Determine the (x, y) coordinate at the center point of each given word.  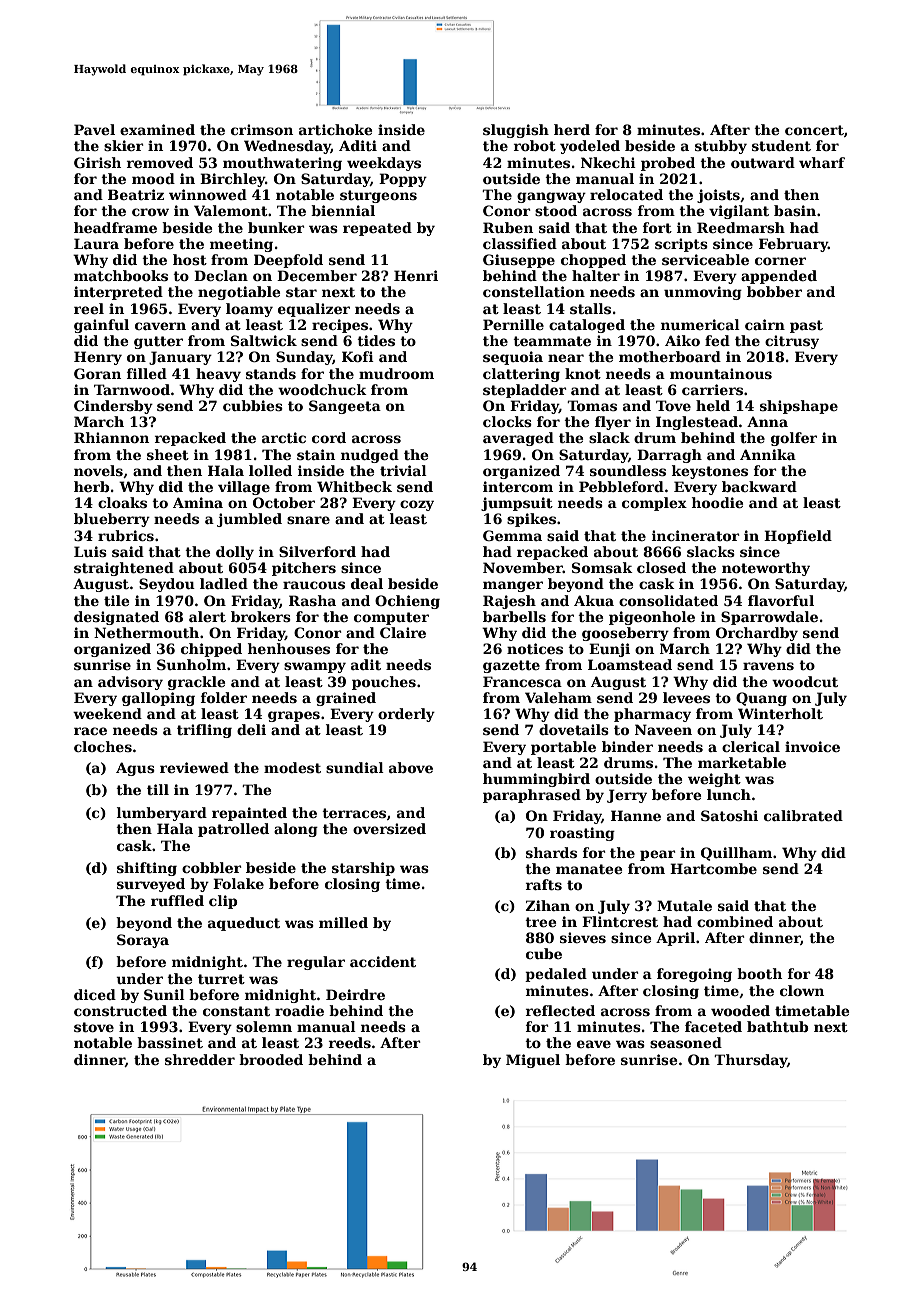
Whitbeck (354, 486)
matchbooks (121, 275)
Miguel (533, 1061)
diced (95, 994)
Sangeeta (345, 407)
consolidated (668, 600)
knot (583, 373)
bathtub (778, 1026)
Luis (90, 551)
